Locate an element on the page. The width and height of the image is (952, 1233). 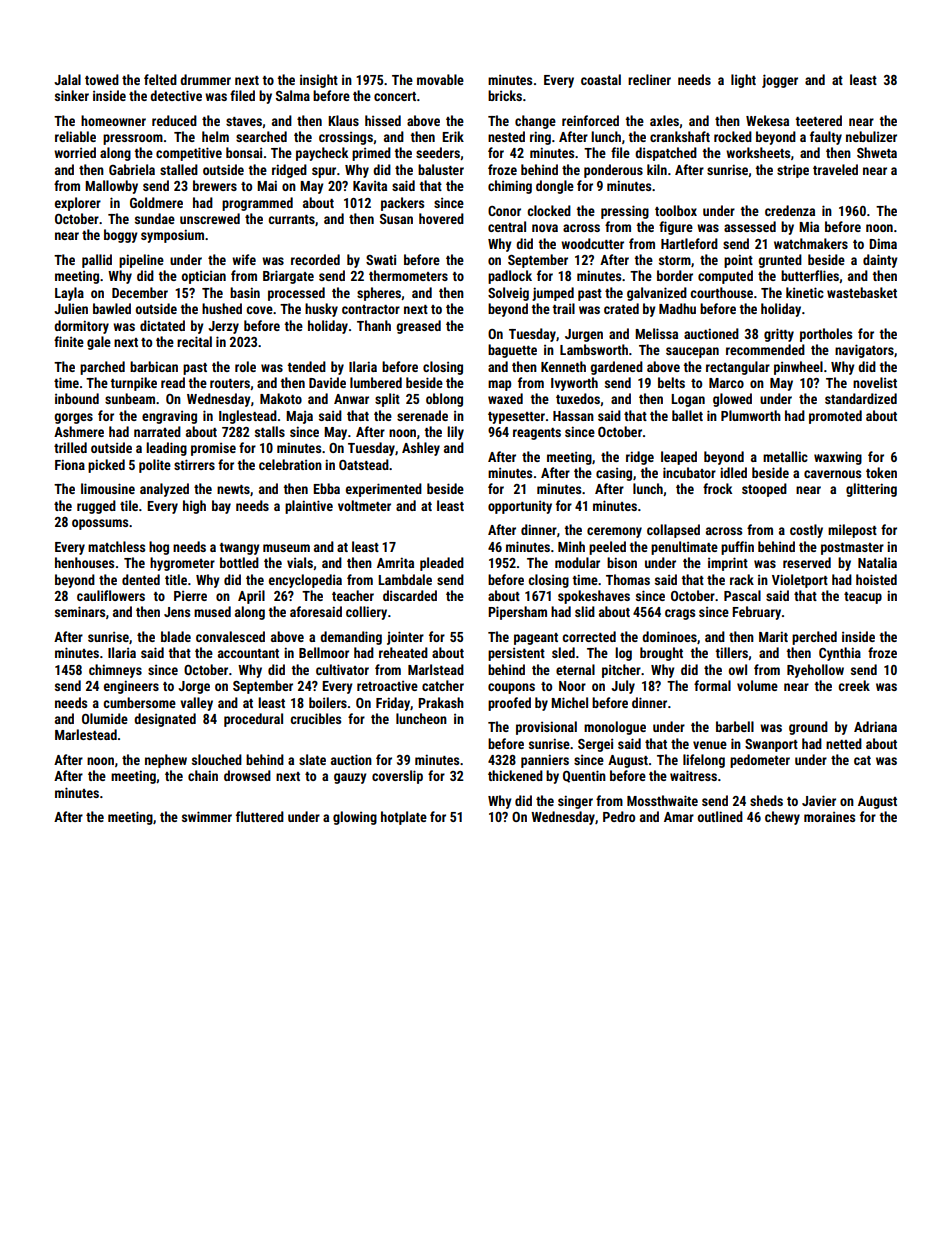
stooped is located at coordinates (764, 490).
